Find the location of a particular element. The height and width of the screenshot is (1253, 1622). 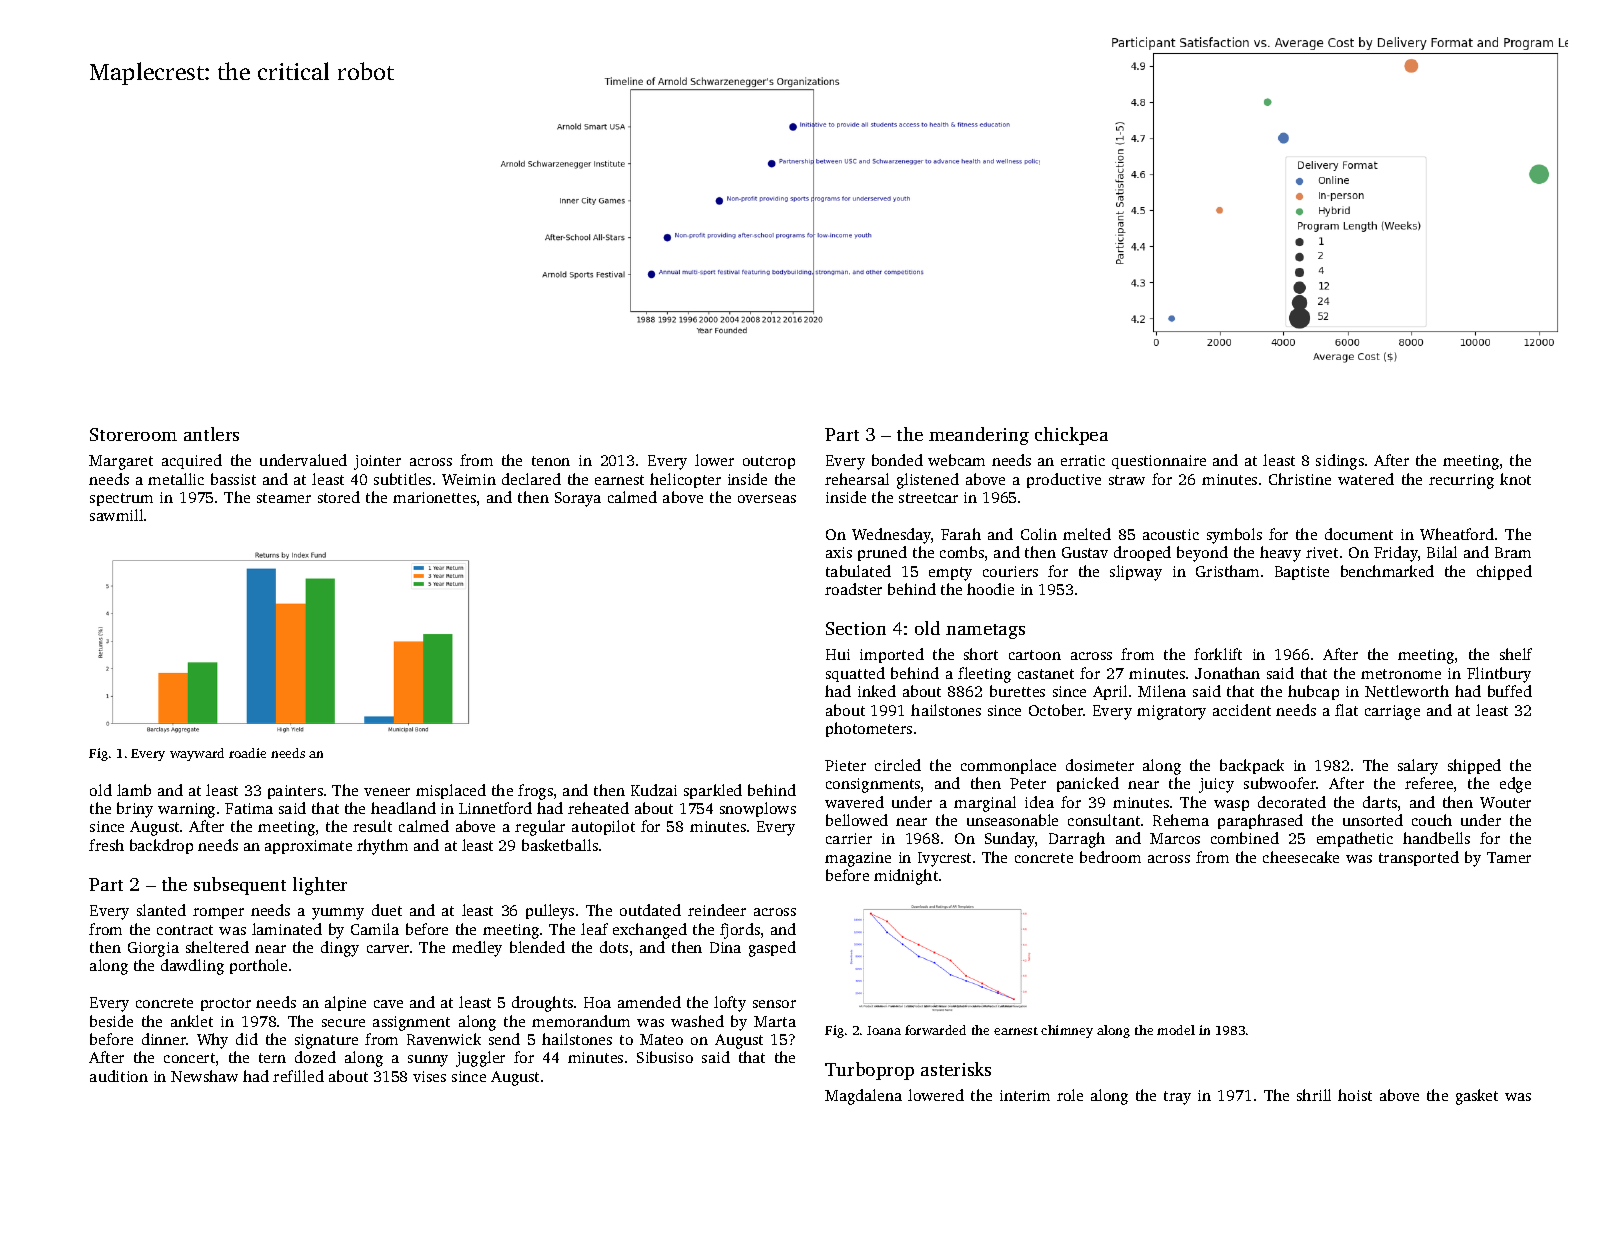

Nettleworth is located at coordinates (1407, 691).
